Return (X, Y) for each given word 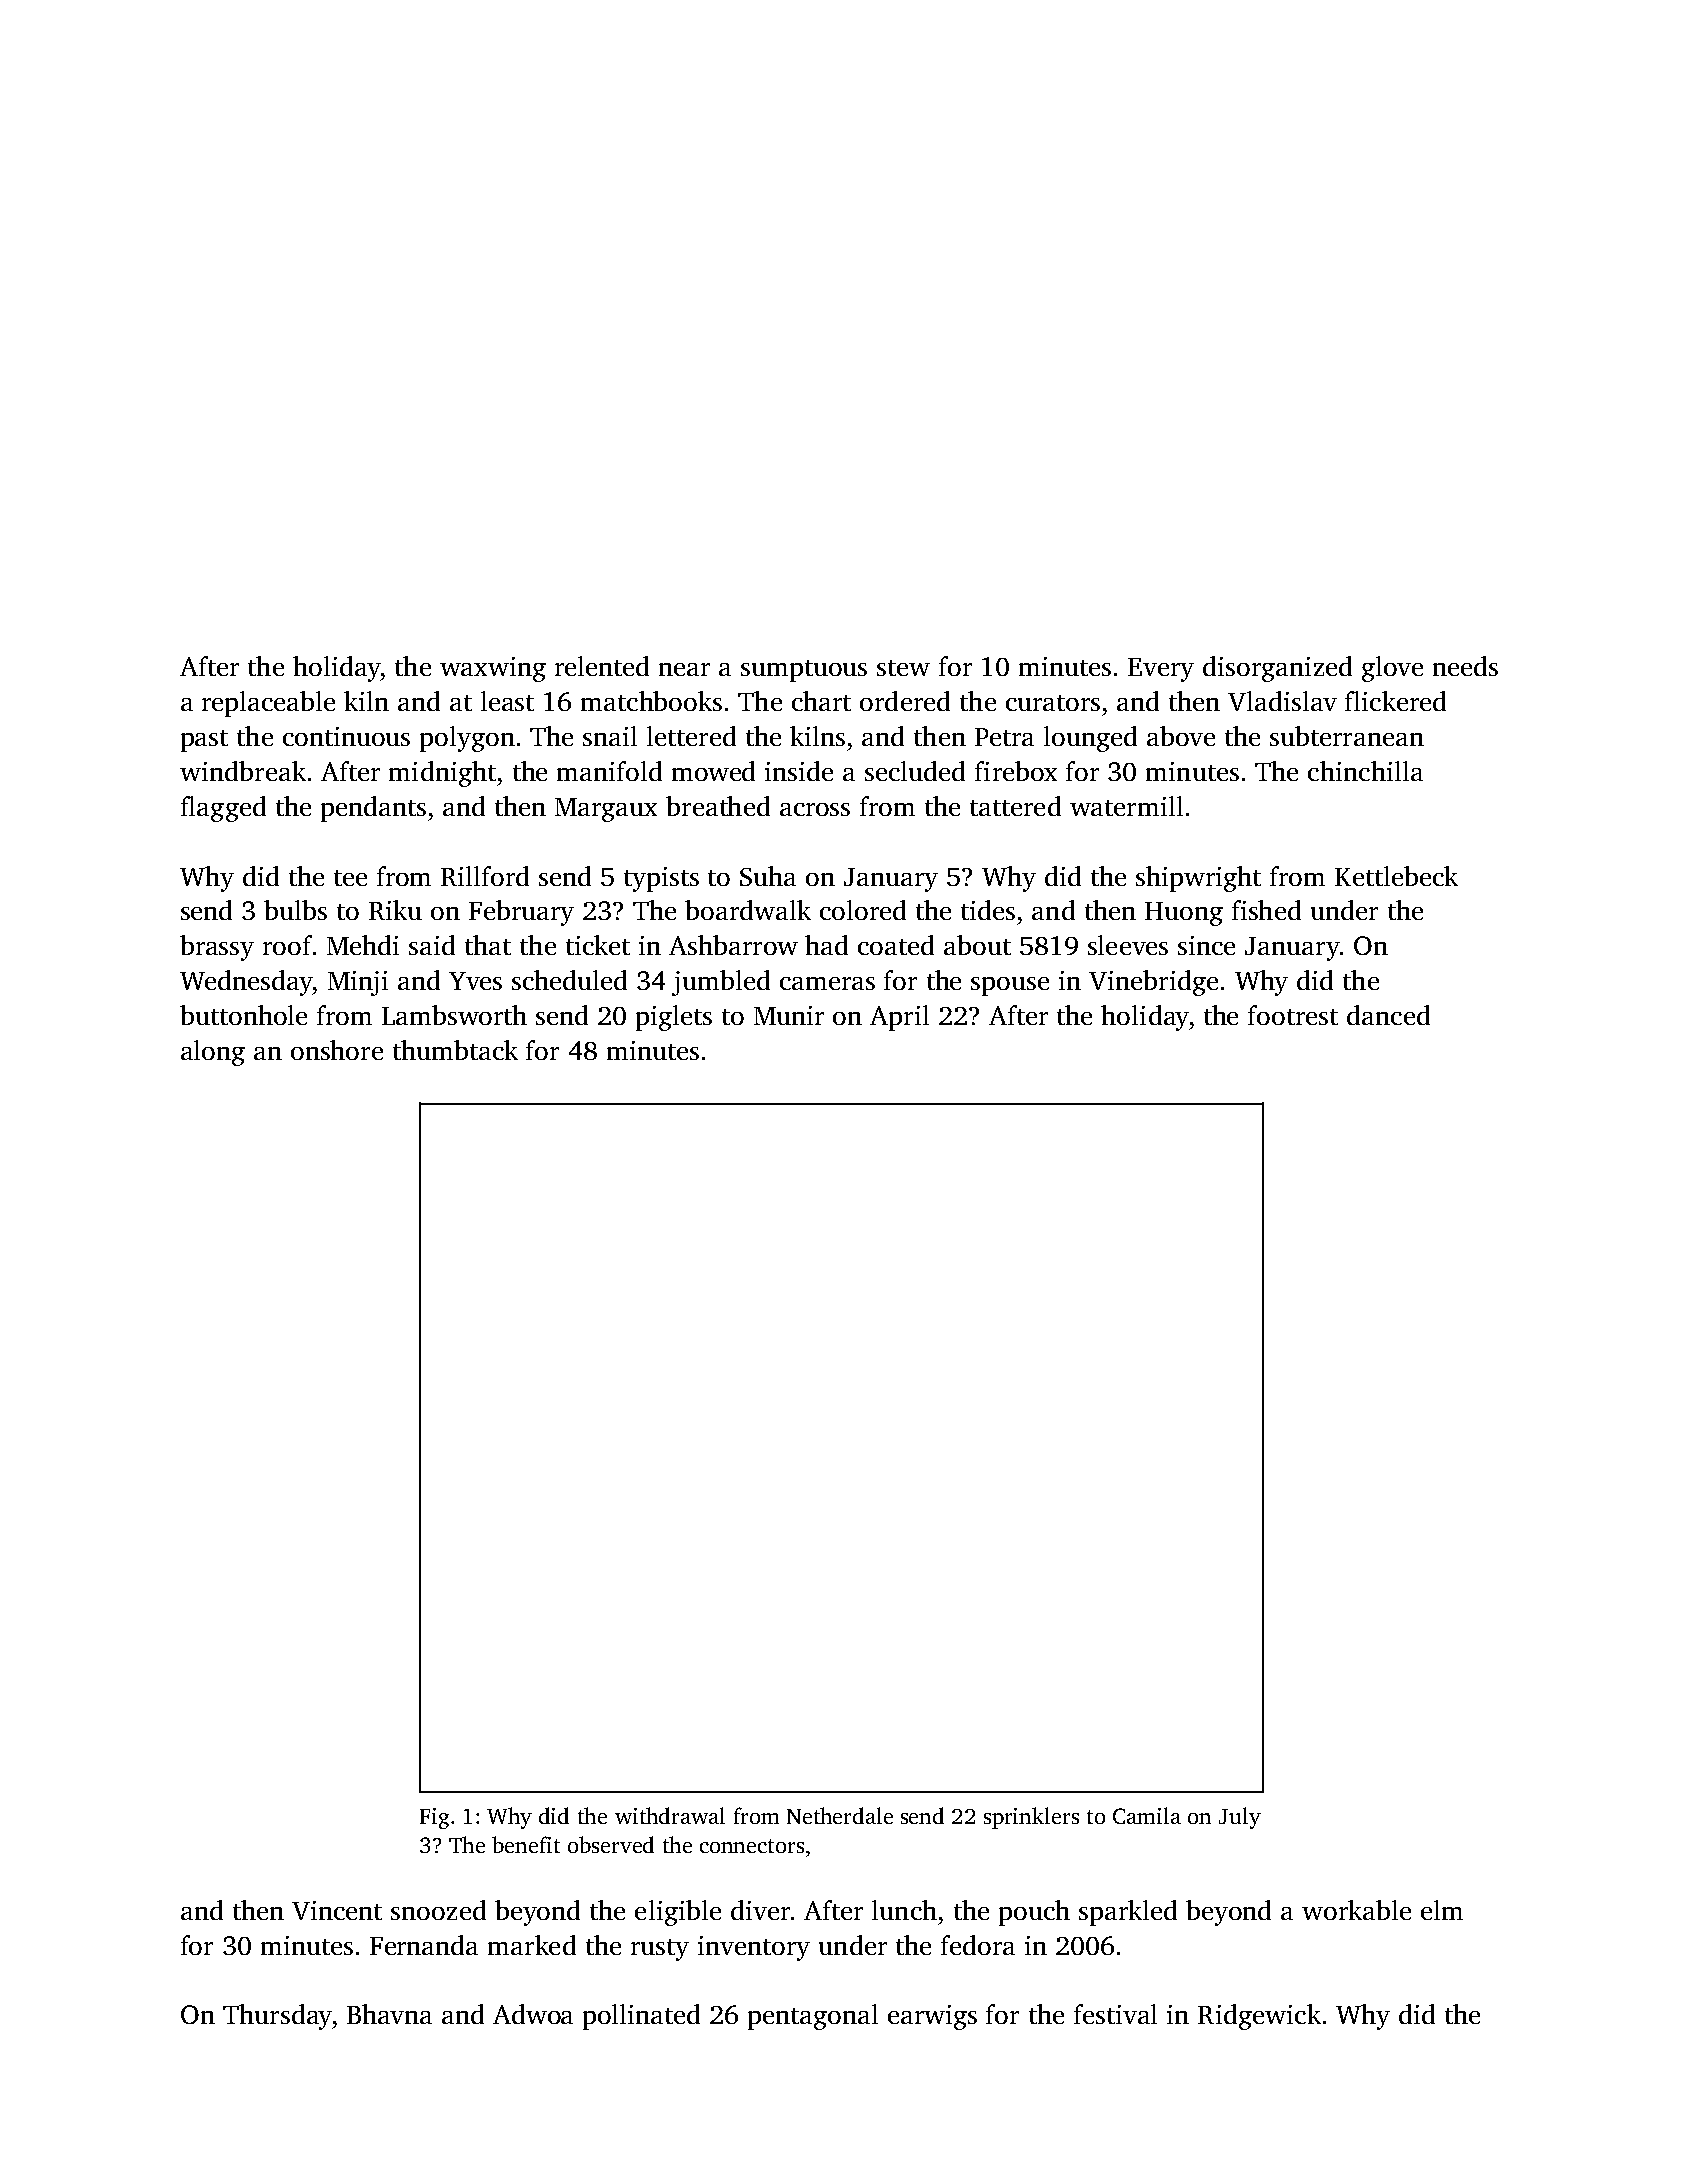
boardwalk (748, 910)
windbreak (243, 771)
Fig (434, 1818)
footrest (1293, 1015)
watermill (1126, 806)
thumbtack (455, 1050)
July (1240, 1818)
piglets (674, 1018)
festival (1115, 2014)
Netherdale (840, 1815)
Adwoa (533, 2014)
